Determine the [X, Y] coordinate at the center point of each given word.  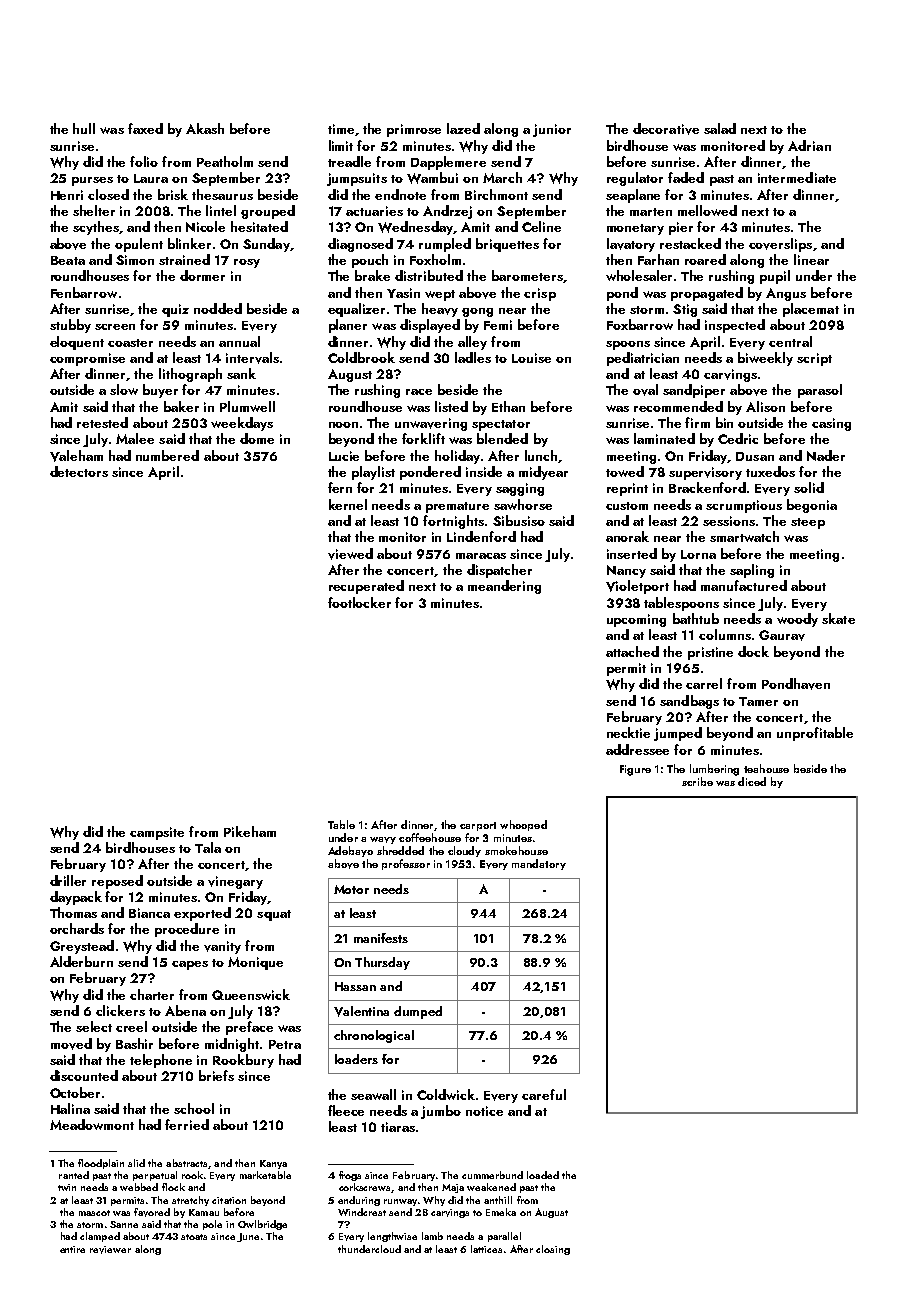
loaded [543, 1175]
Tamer [758, 701]
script [814, 359]
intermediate [797, 177]
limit [341, 145]
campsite [157, 833]
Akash [205, 128]
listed [451, 406]
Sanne [124, 1224]
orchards [77, 928]
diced [752, 781]
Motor [351, 889]
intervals [252, 358]
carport [478, 826]
